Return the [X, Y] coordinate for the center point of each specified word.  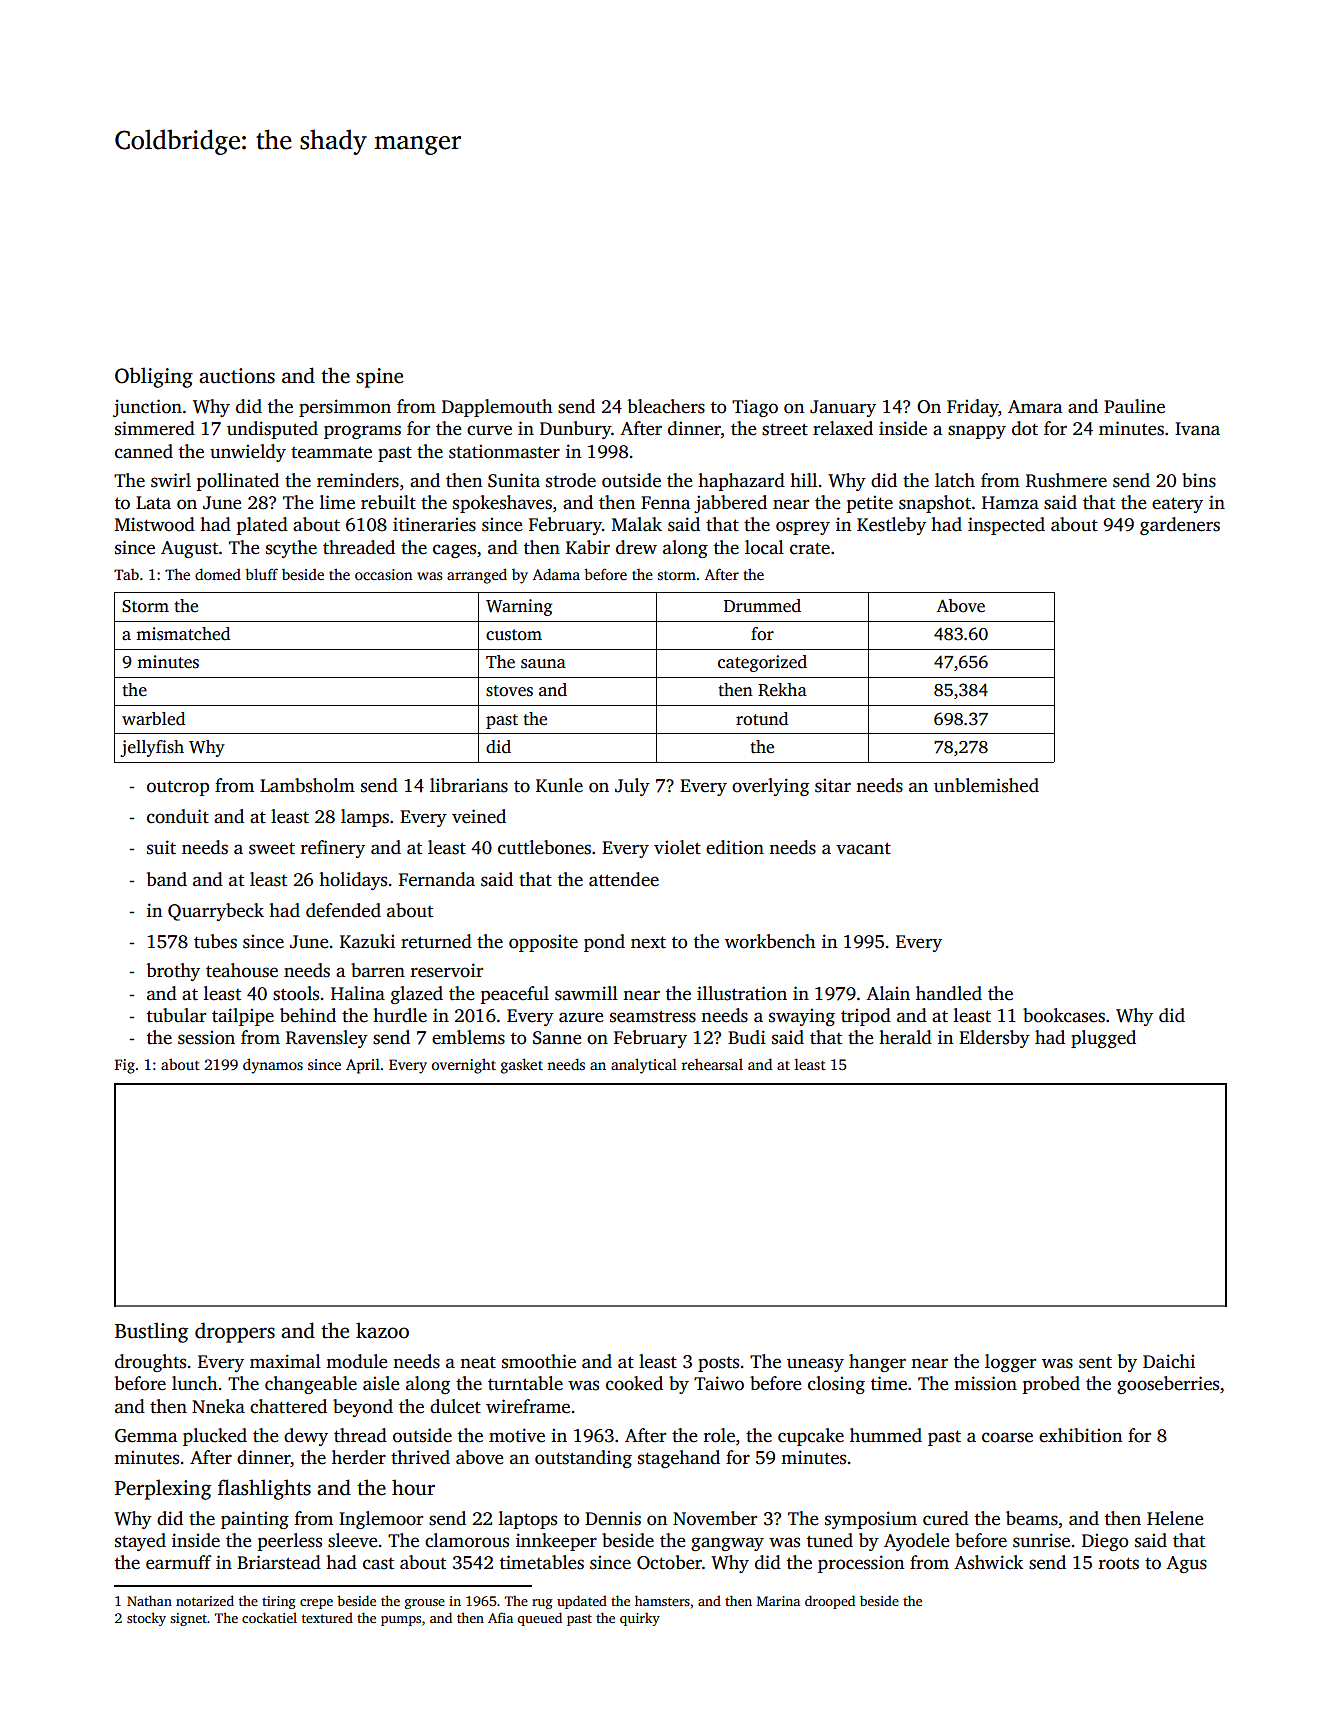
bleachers [666, 406]
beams [1032, 1518]
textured [327, 1617]
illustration [742, 993]
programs [362, 432]
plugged [1103, 1039]
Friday [972, 408]
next [648, 942]
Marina [778, 1601]
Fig [125, 1066]
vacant [863, 848]
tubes [215, 941]
